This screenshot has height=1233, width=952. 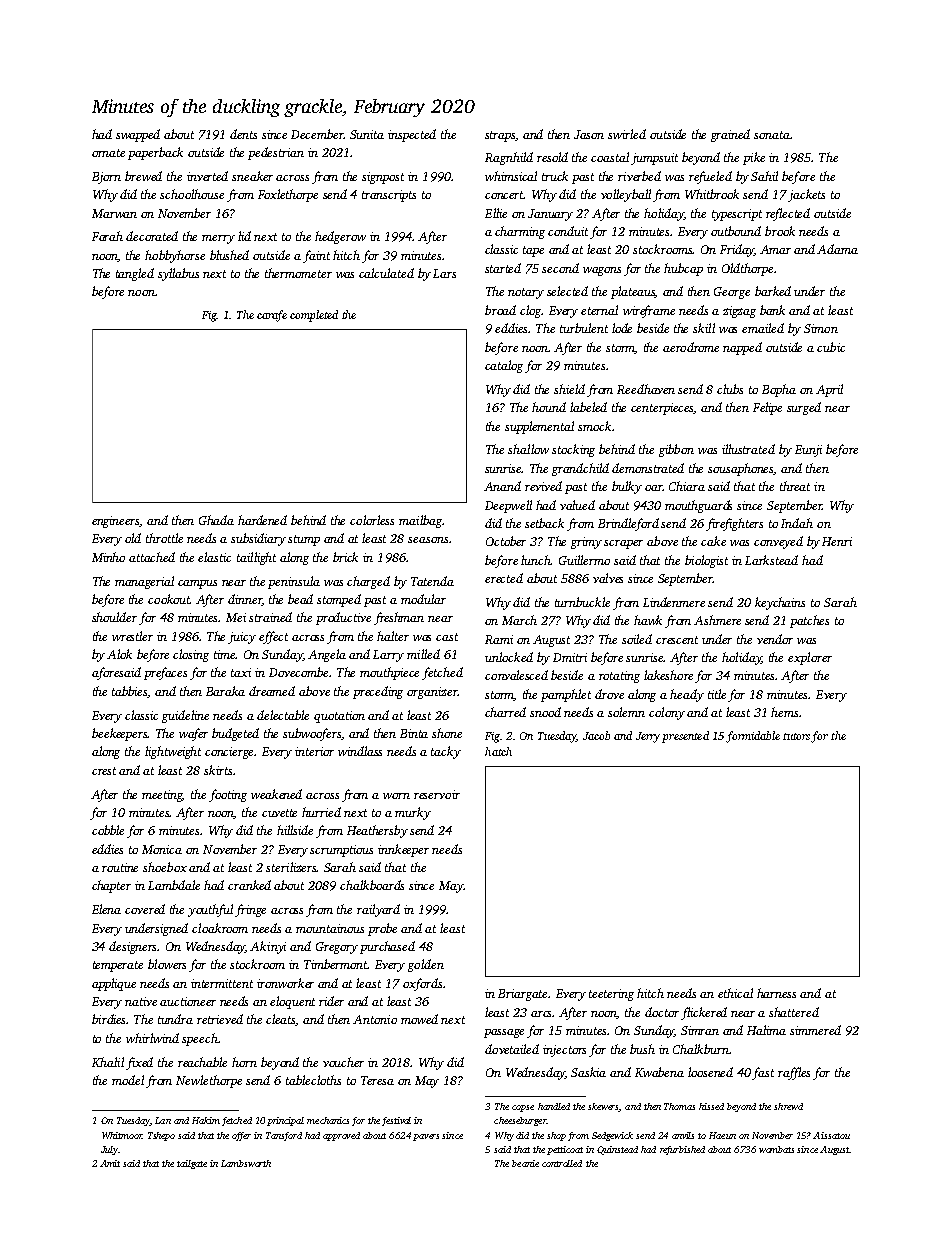 I want to click on wombats, so click(x=776, y=1149).
